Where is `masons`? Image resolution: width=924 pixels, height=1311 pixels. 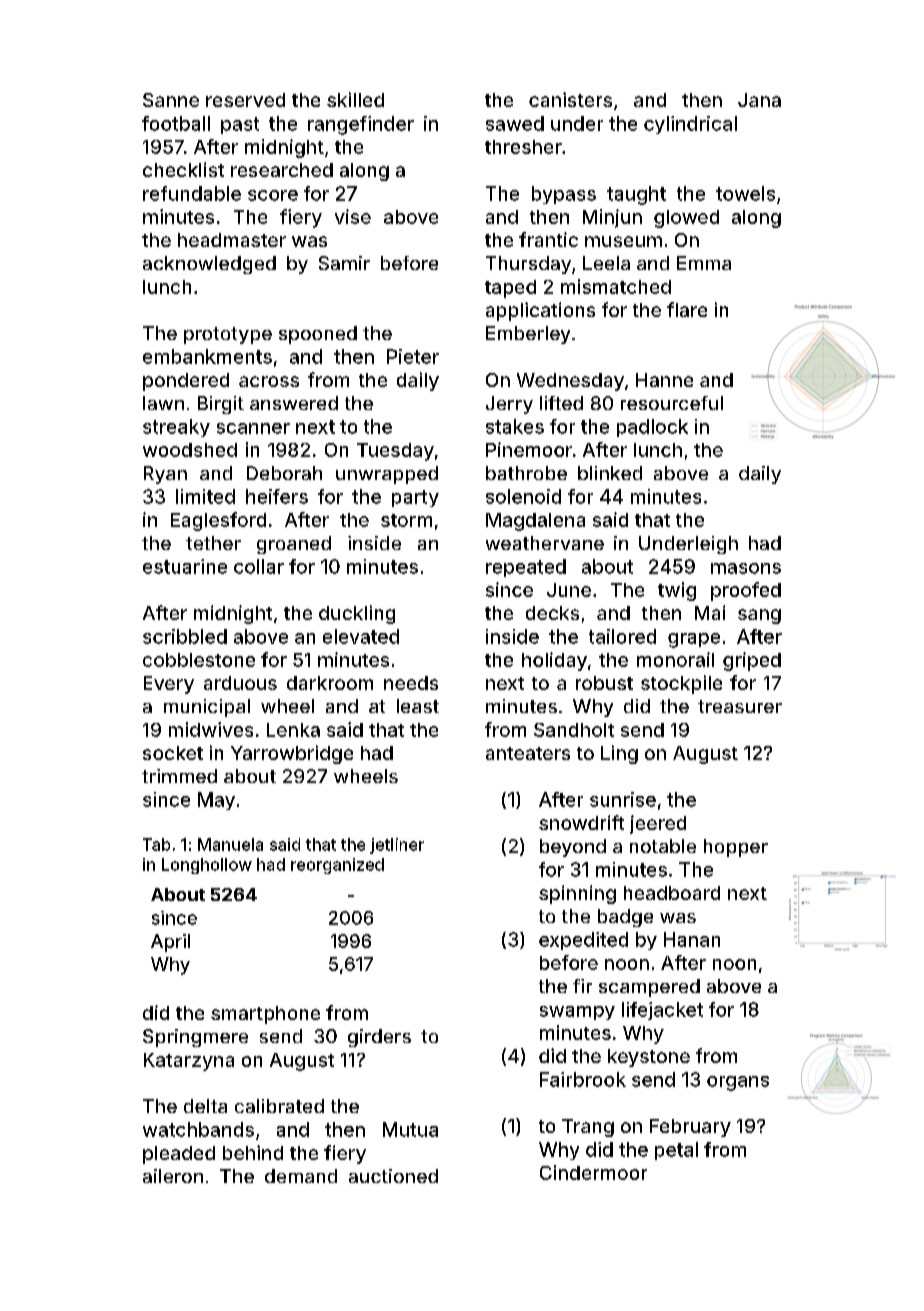
masons is located at coordinates (746, 568).
